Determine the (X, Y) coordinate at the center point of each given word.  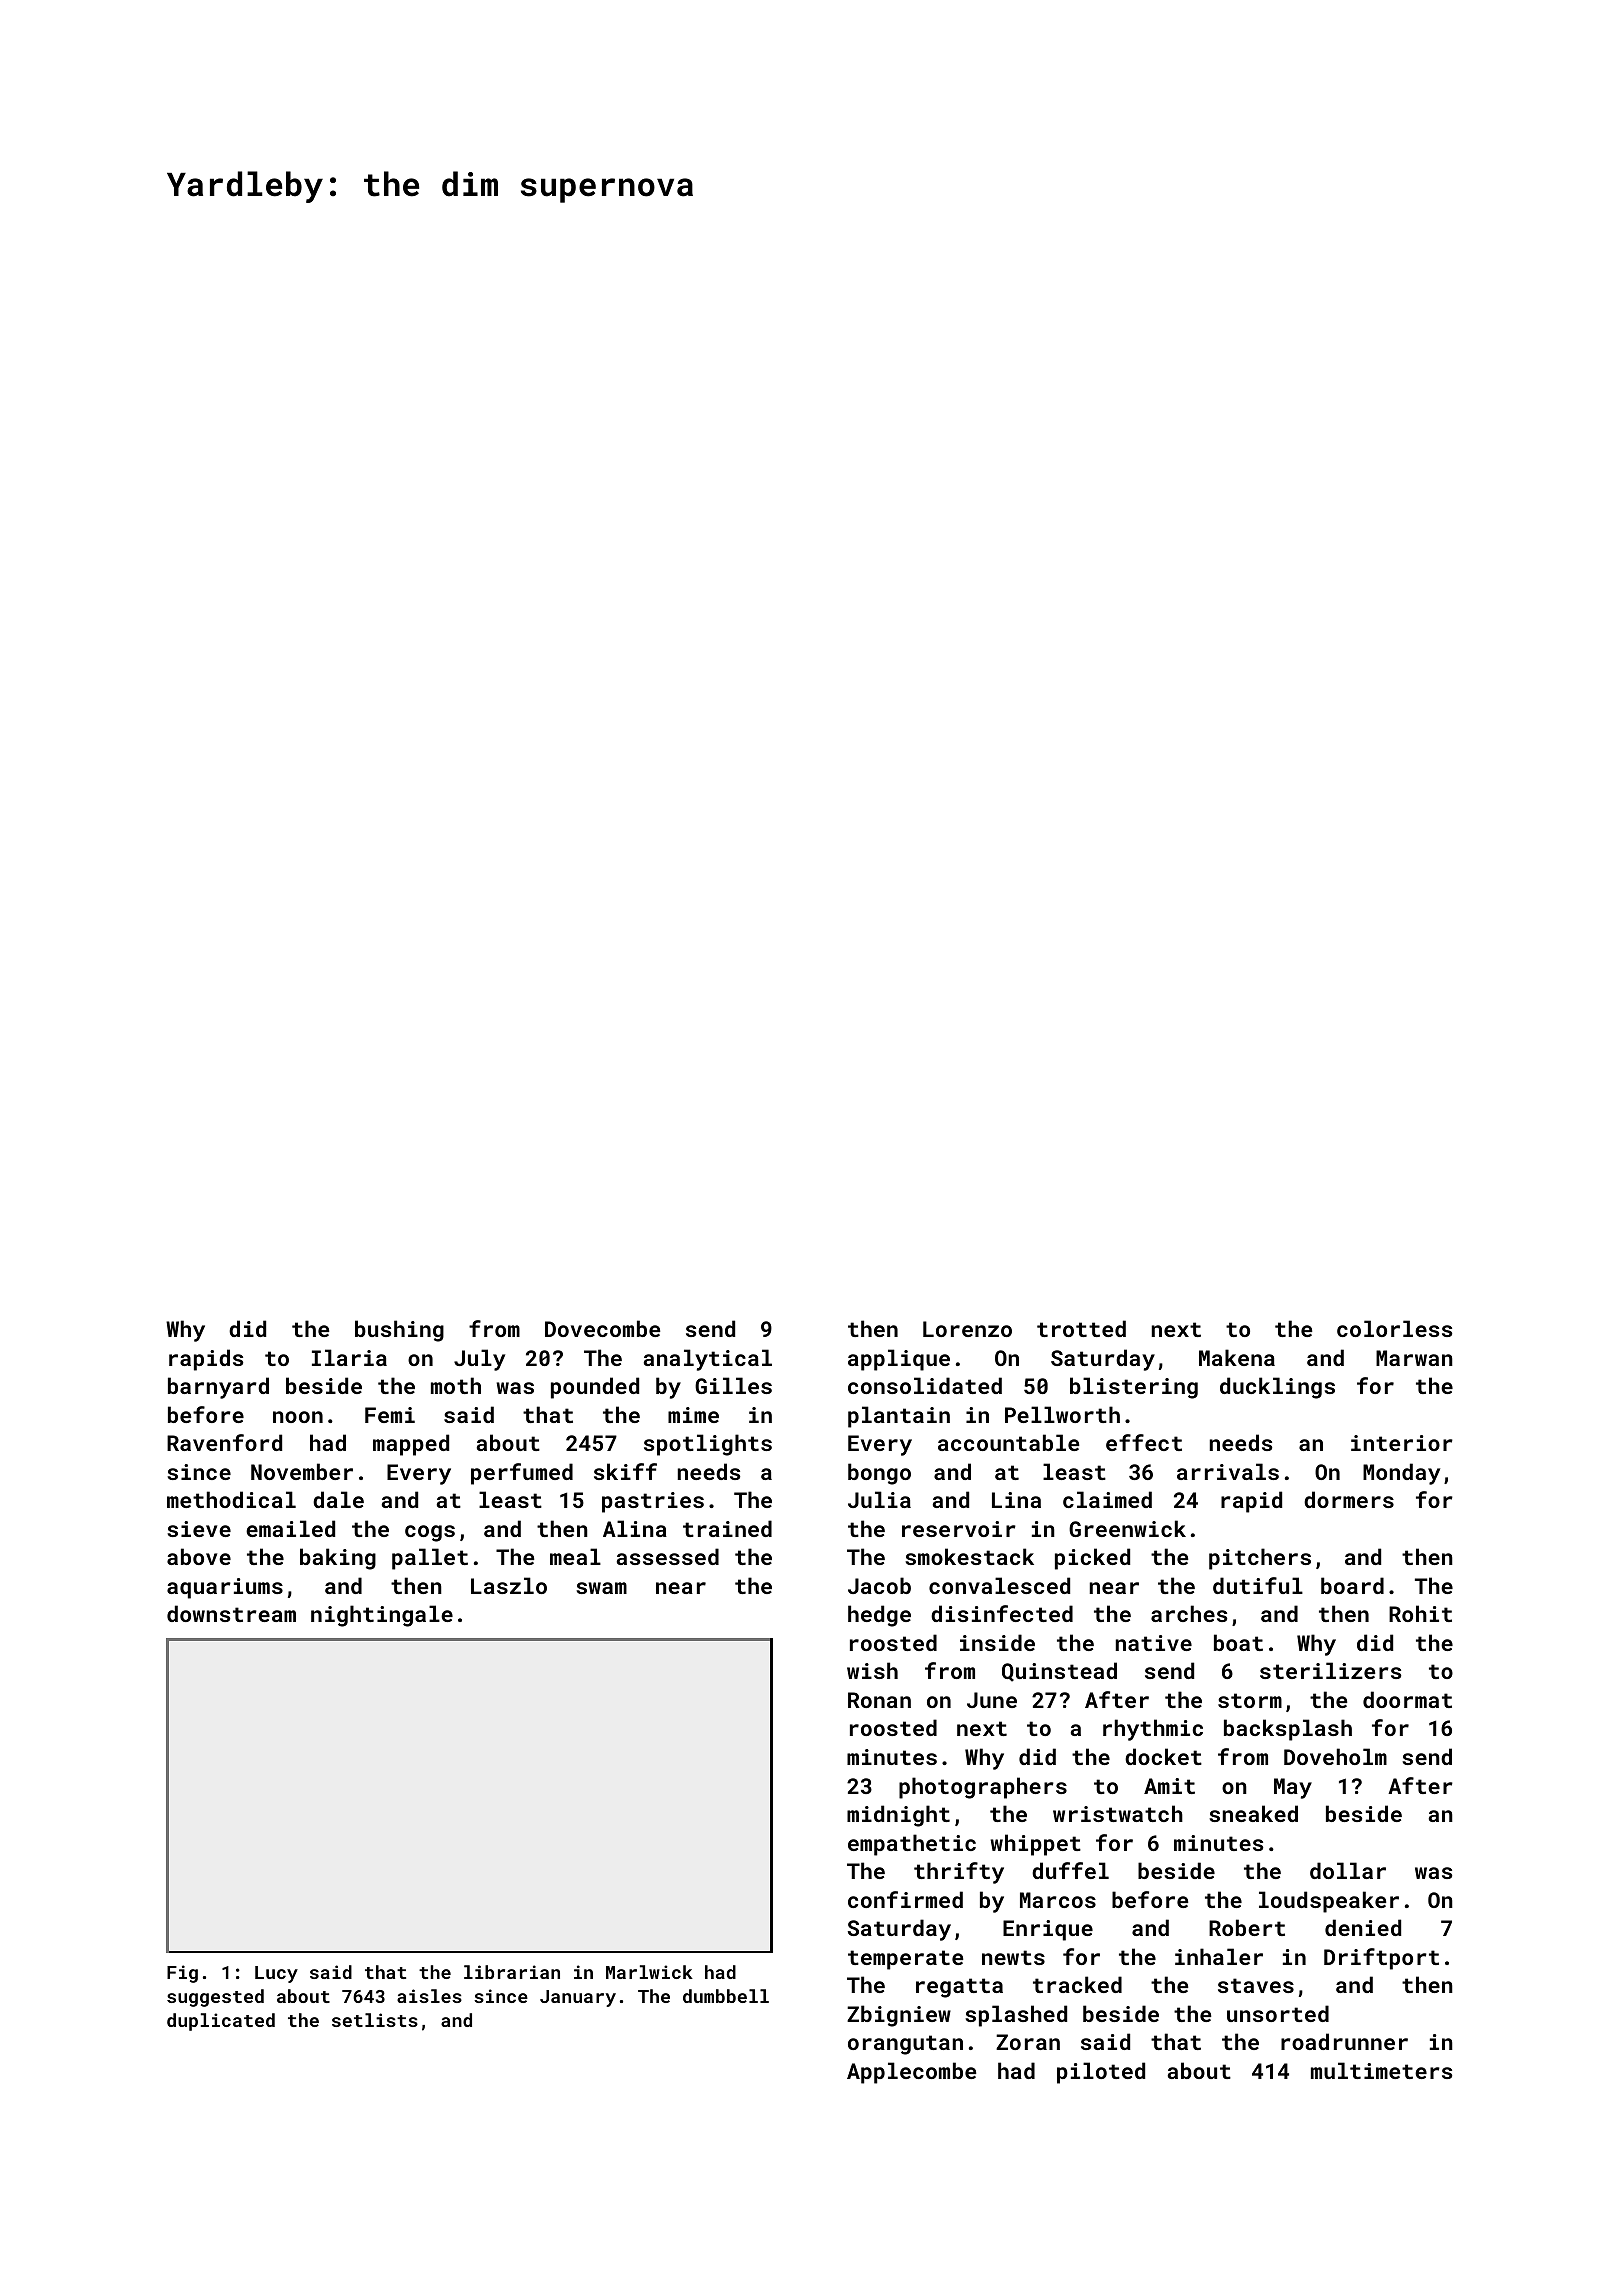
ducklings (1277, 1388)
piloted (1101, 2073)
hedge (879, 1616)
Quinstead (1059, 1672)
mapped (411, 1445)
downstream (231, 1613)
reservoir (959, 1529)
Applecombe (911, 2073)
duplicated (221, 2022)
